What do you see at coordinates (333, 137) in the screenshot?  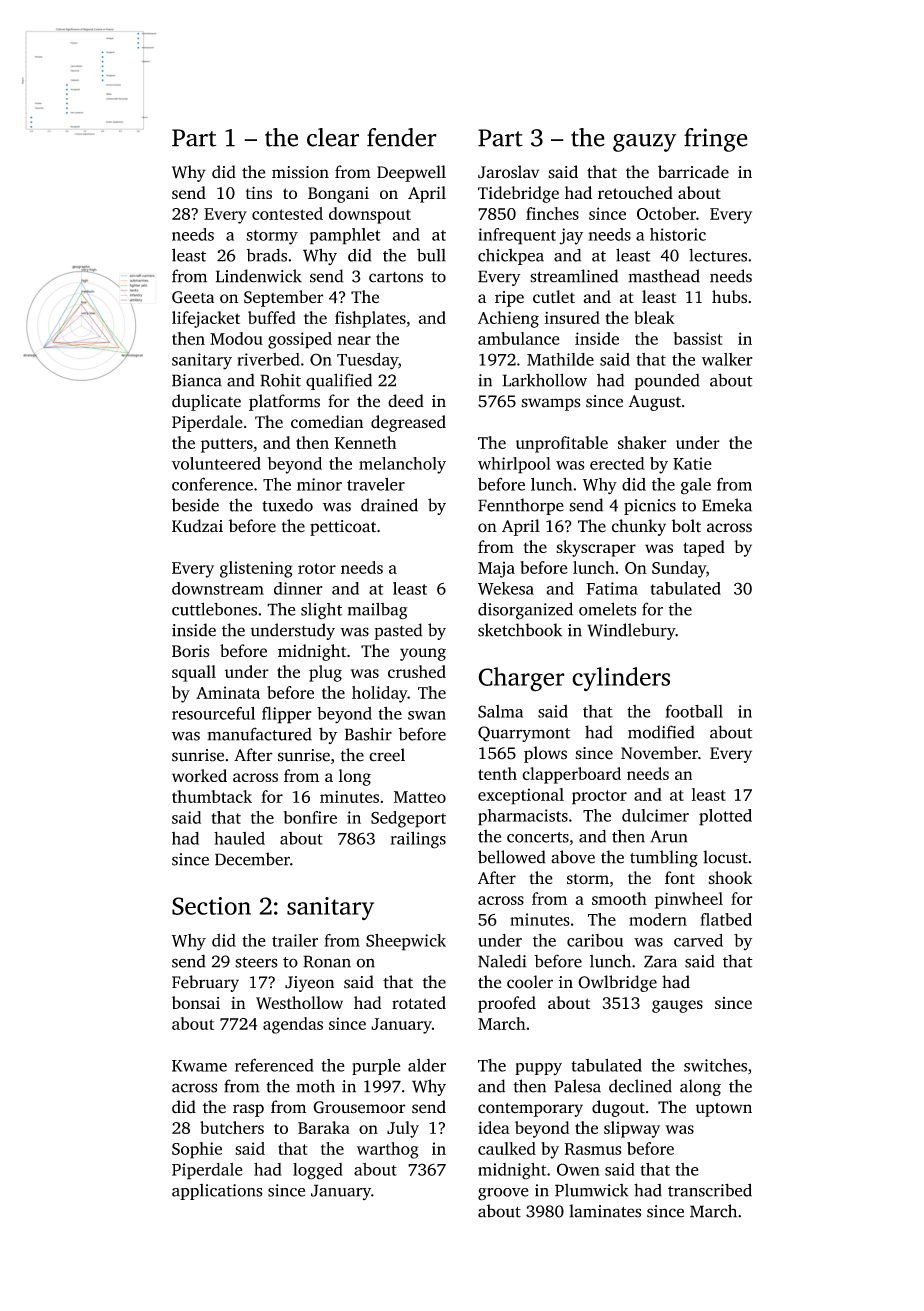 I see `clear` at bounding box center [333, 137].
